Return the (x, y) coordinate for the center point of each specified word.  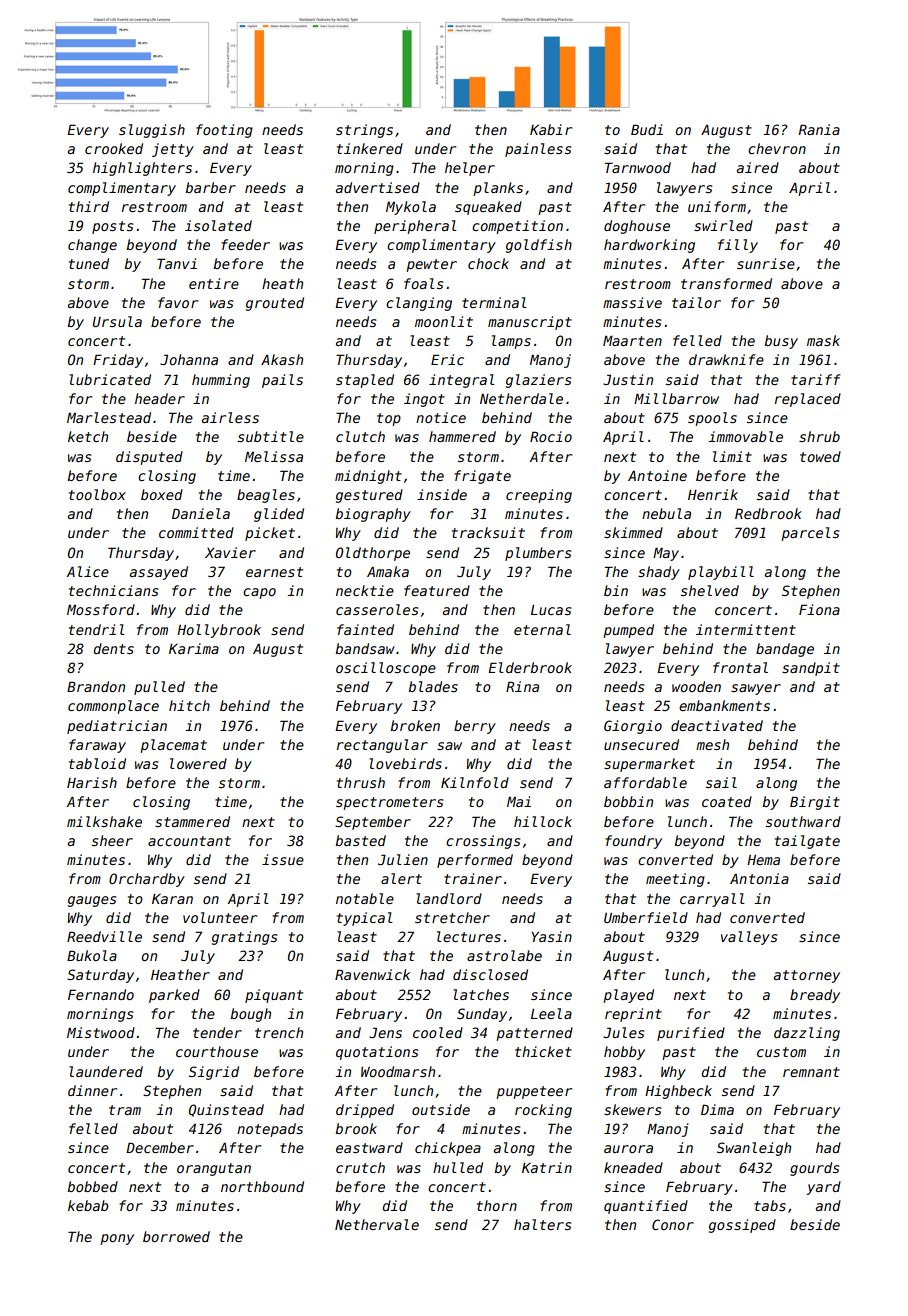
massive (632, 302)
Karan (172, 899)
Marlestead (109, 417)
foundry (633, 842)
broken (415, 725)
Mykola (411, 208)
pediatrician (117, 727)
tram (125, 1110)
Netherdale (521, 398)
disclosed (490, 974)
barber (210, 187)
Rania (819, 129)
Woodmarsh (398, 1071)
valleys (749, 938)
